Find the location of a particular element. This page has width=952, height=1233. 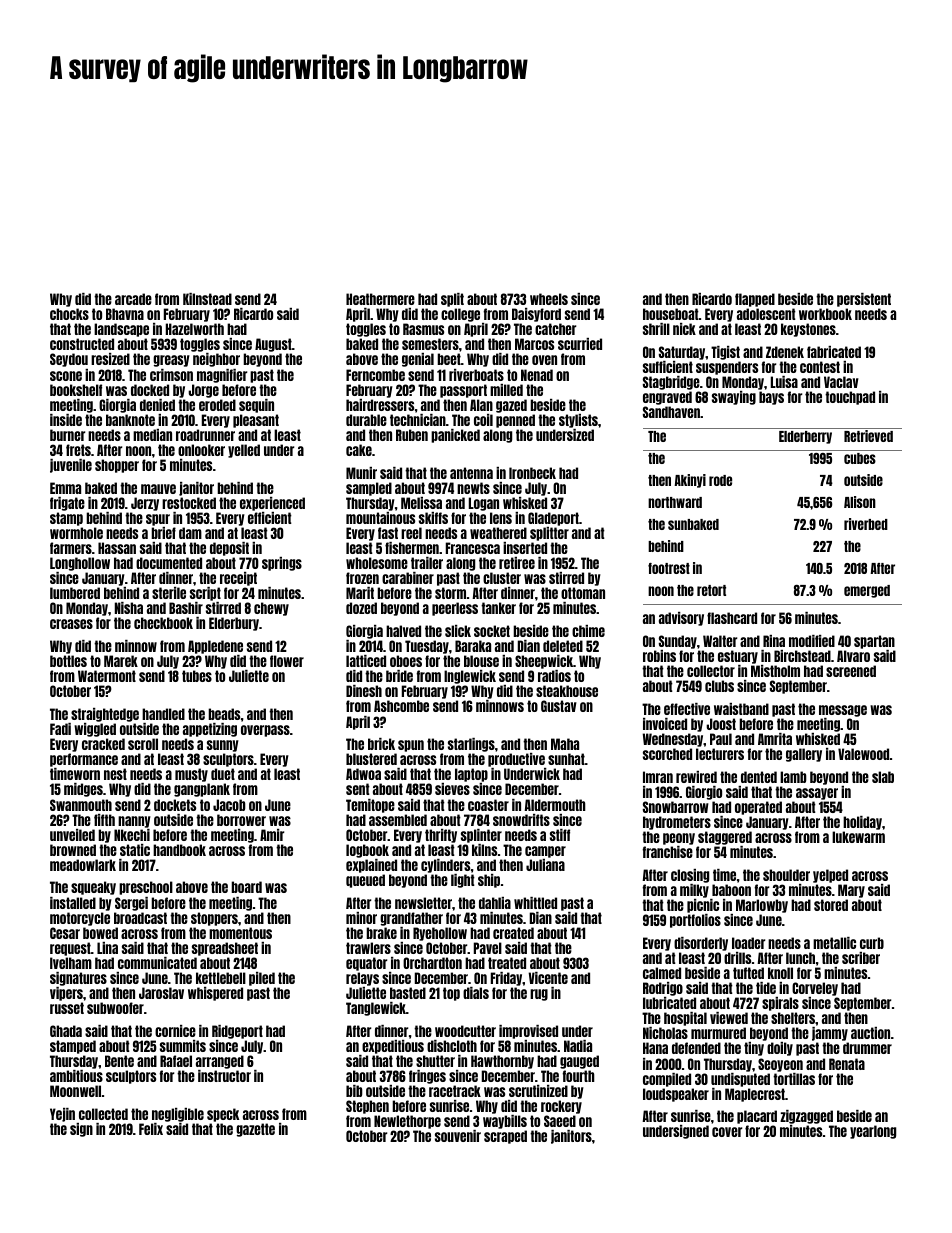

rug is located at coordinates (539, 995).
